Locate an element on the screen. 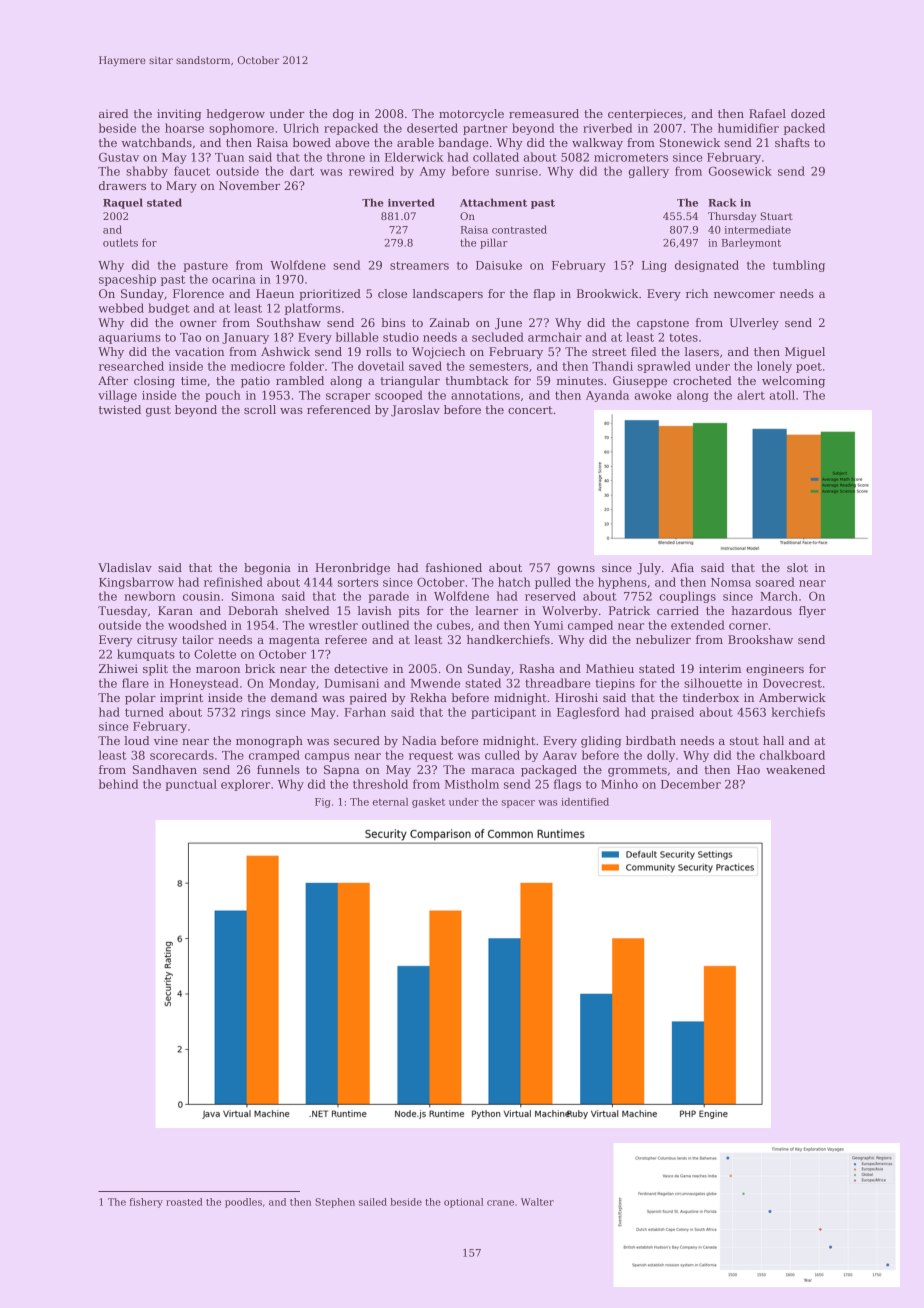 The height and width of the screenshot is (1308, 924). sorters is located at coordinates (358, 582).
